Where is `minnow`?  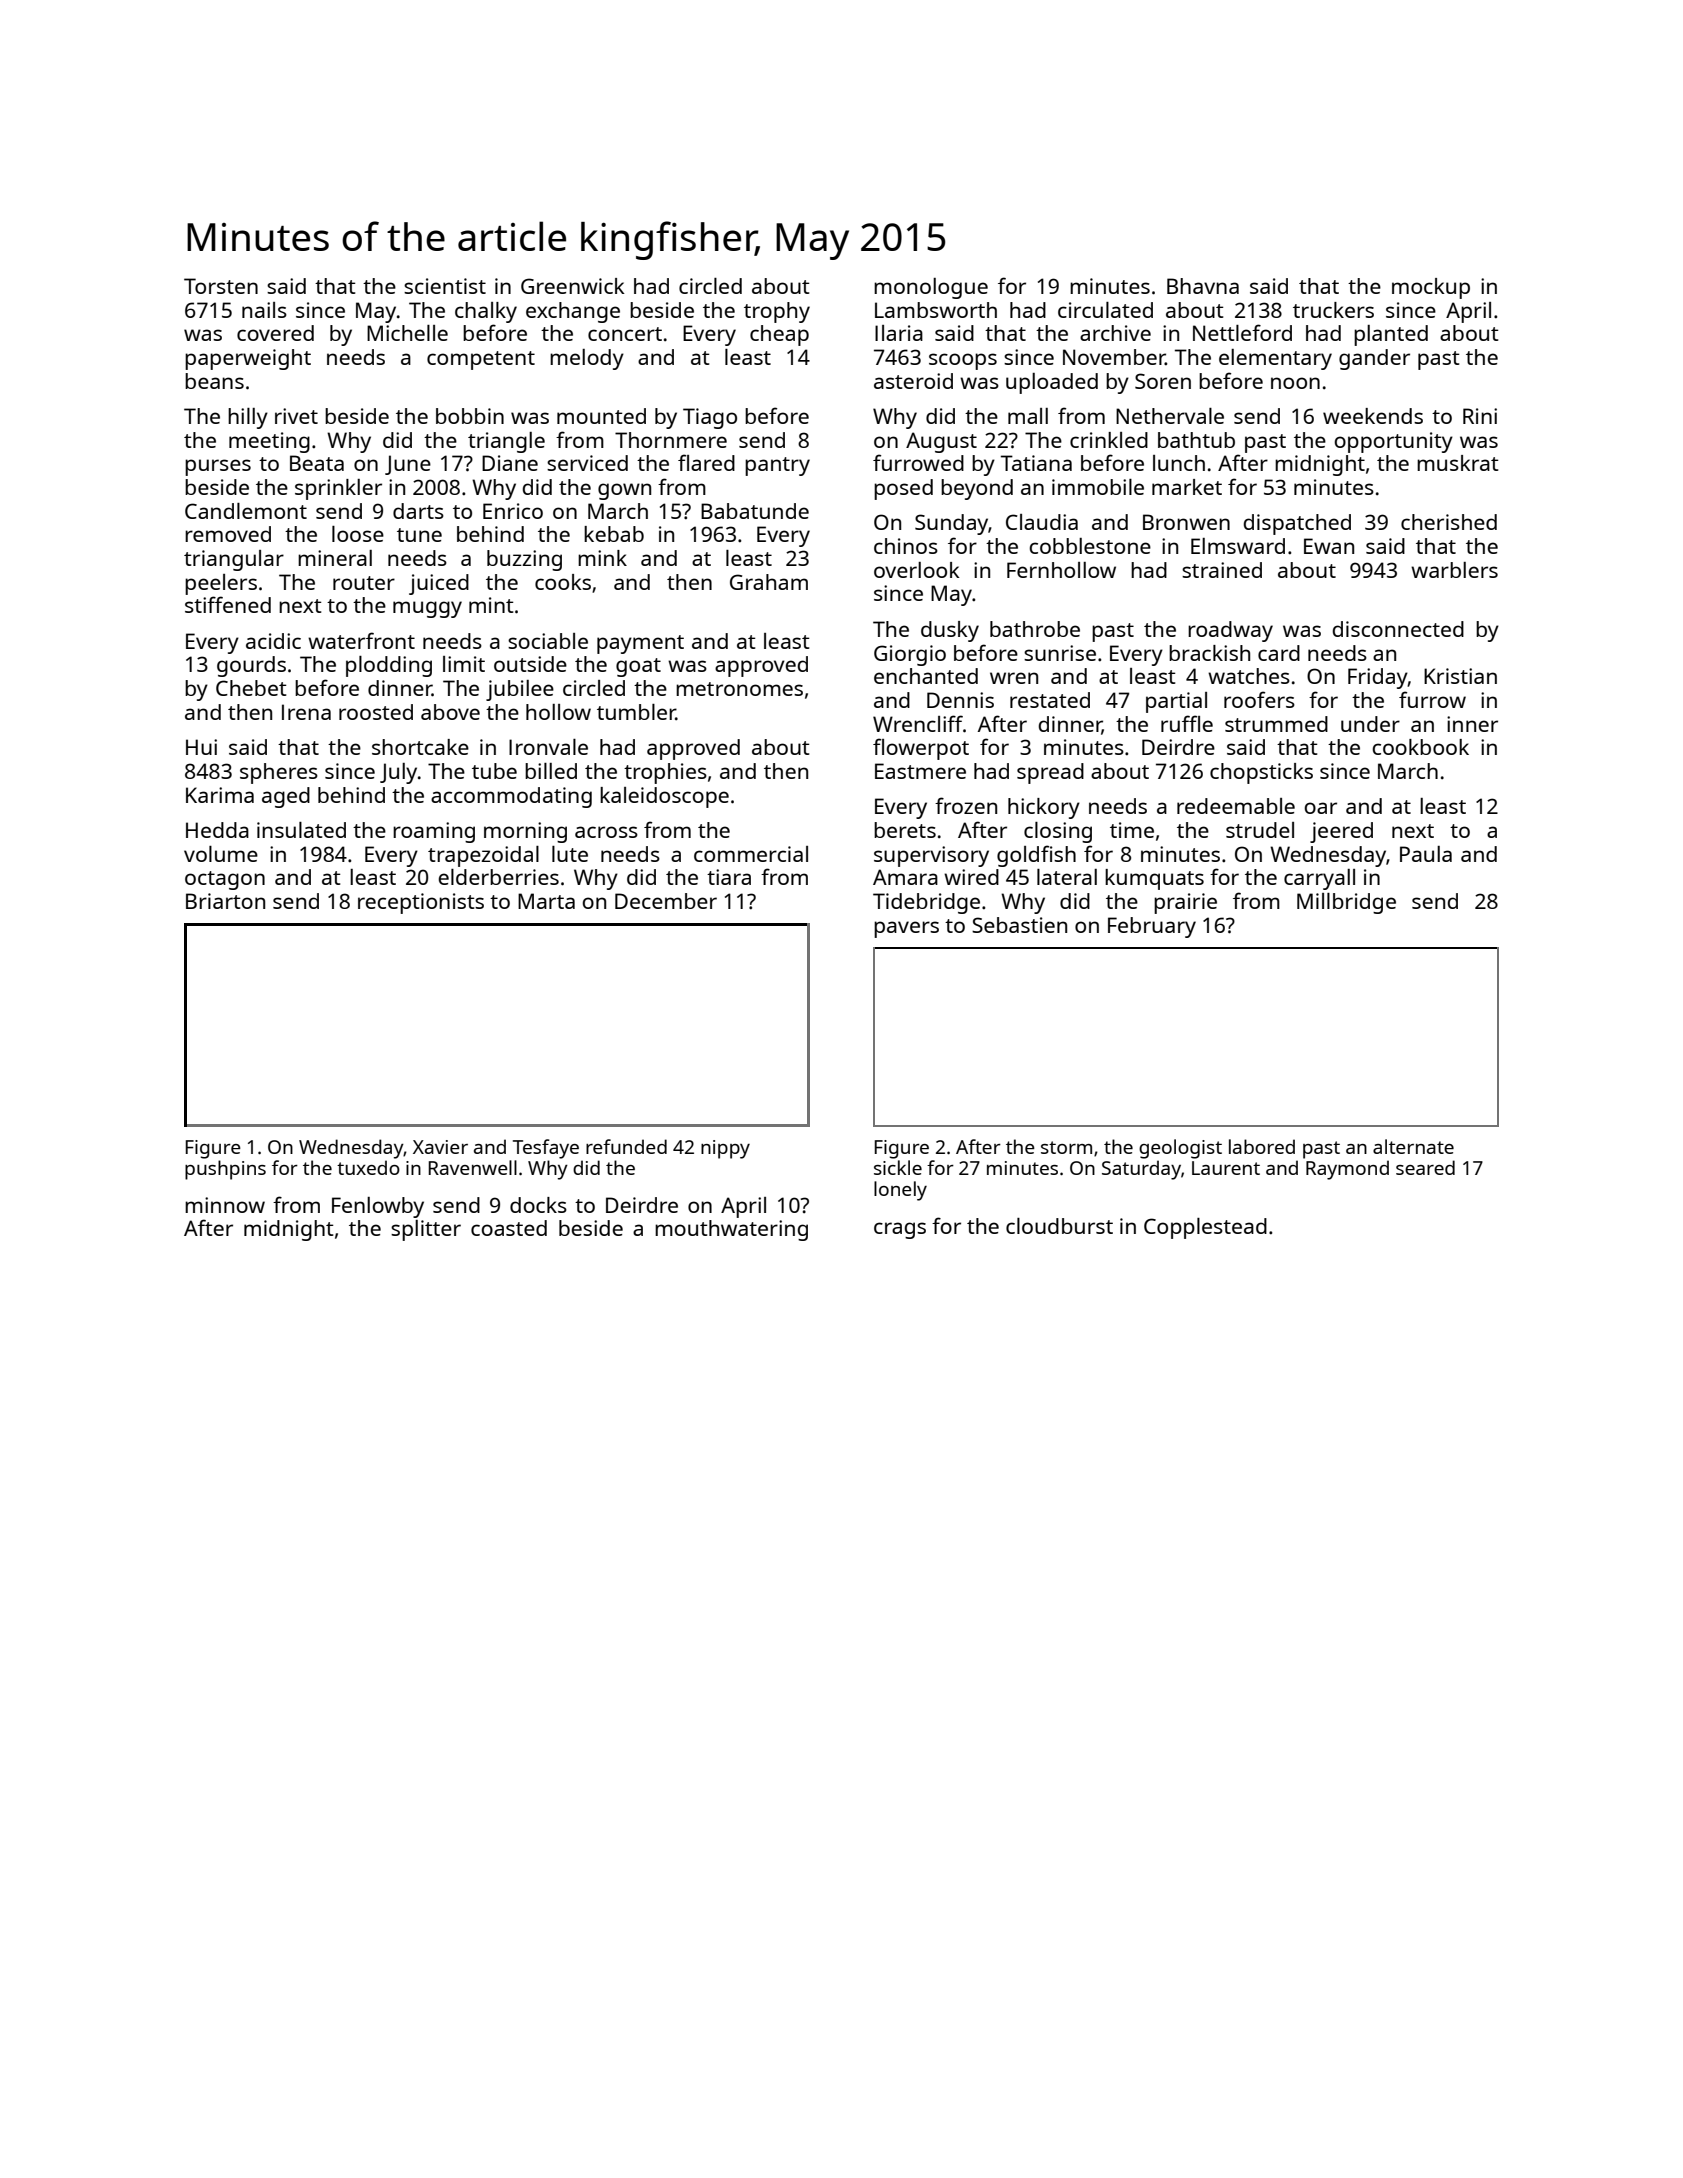
minnow is located at coordinates (225, 1205).
